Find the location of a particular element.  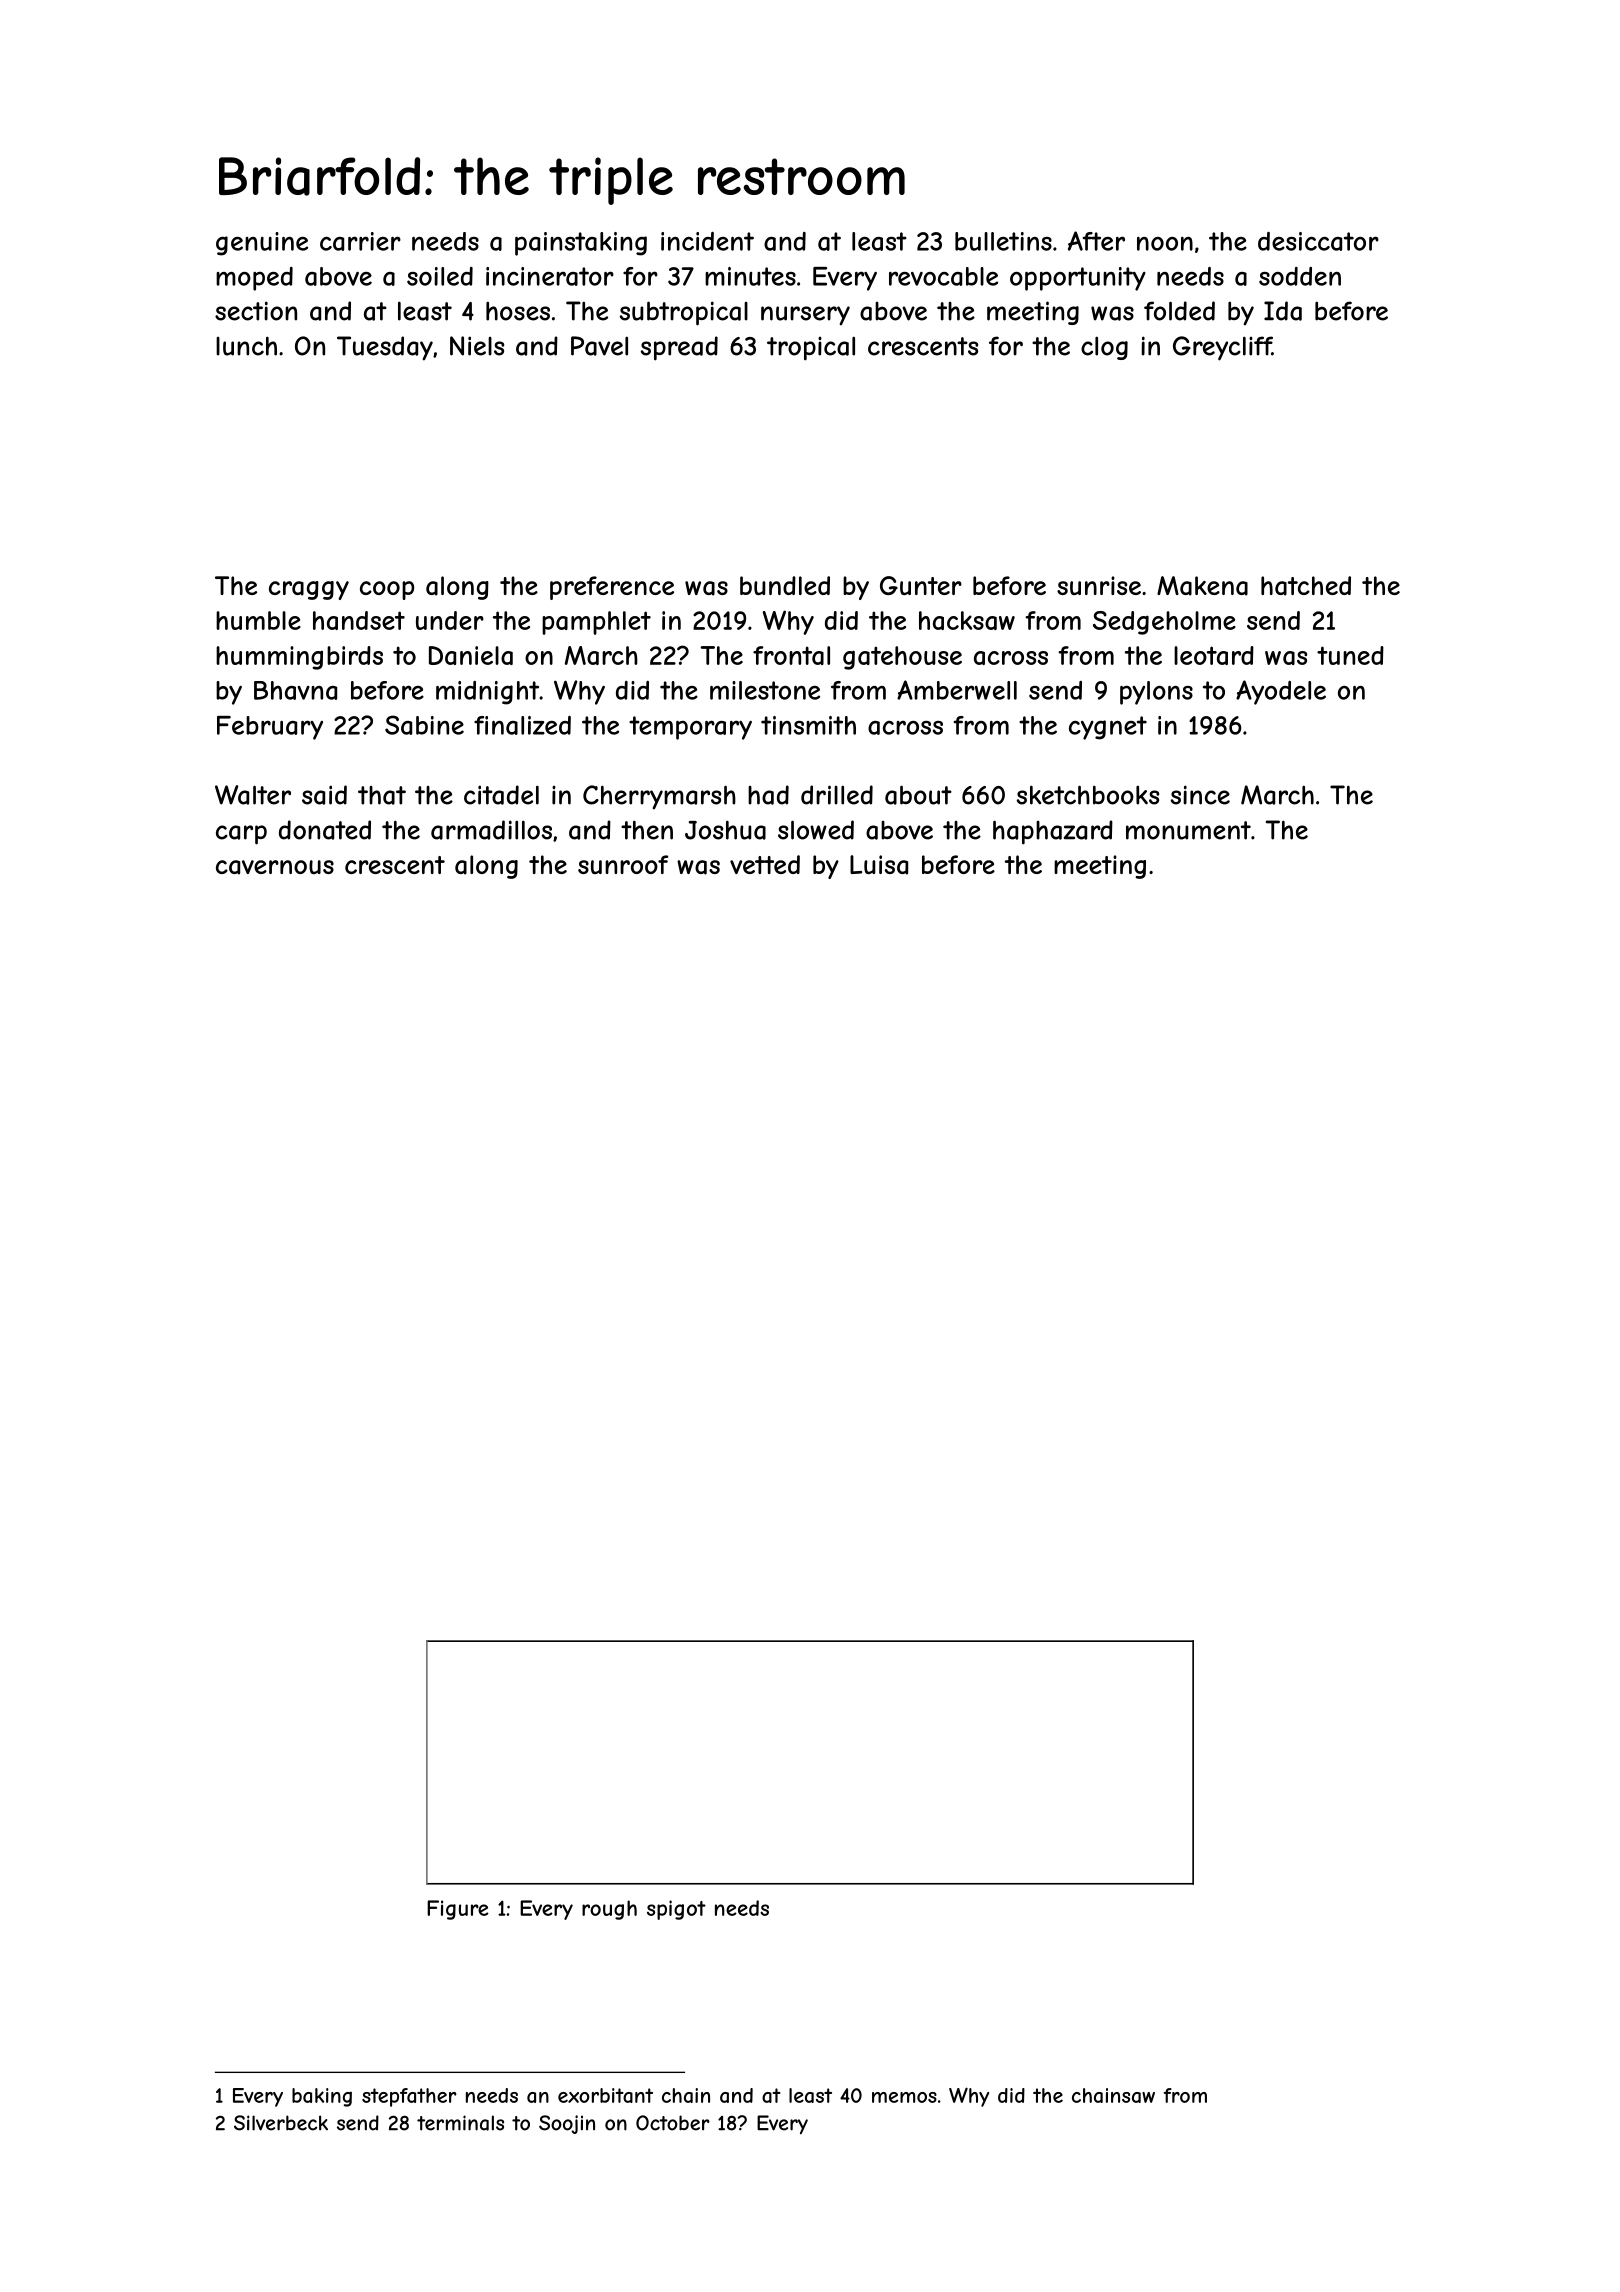

desiccator is located at coordinates (1318, 241).
